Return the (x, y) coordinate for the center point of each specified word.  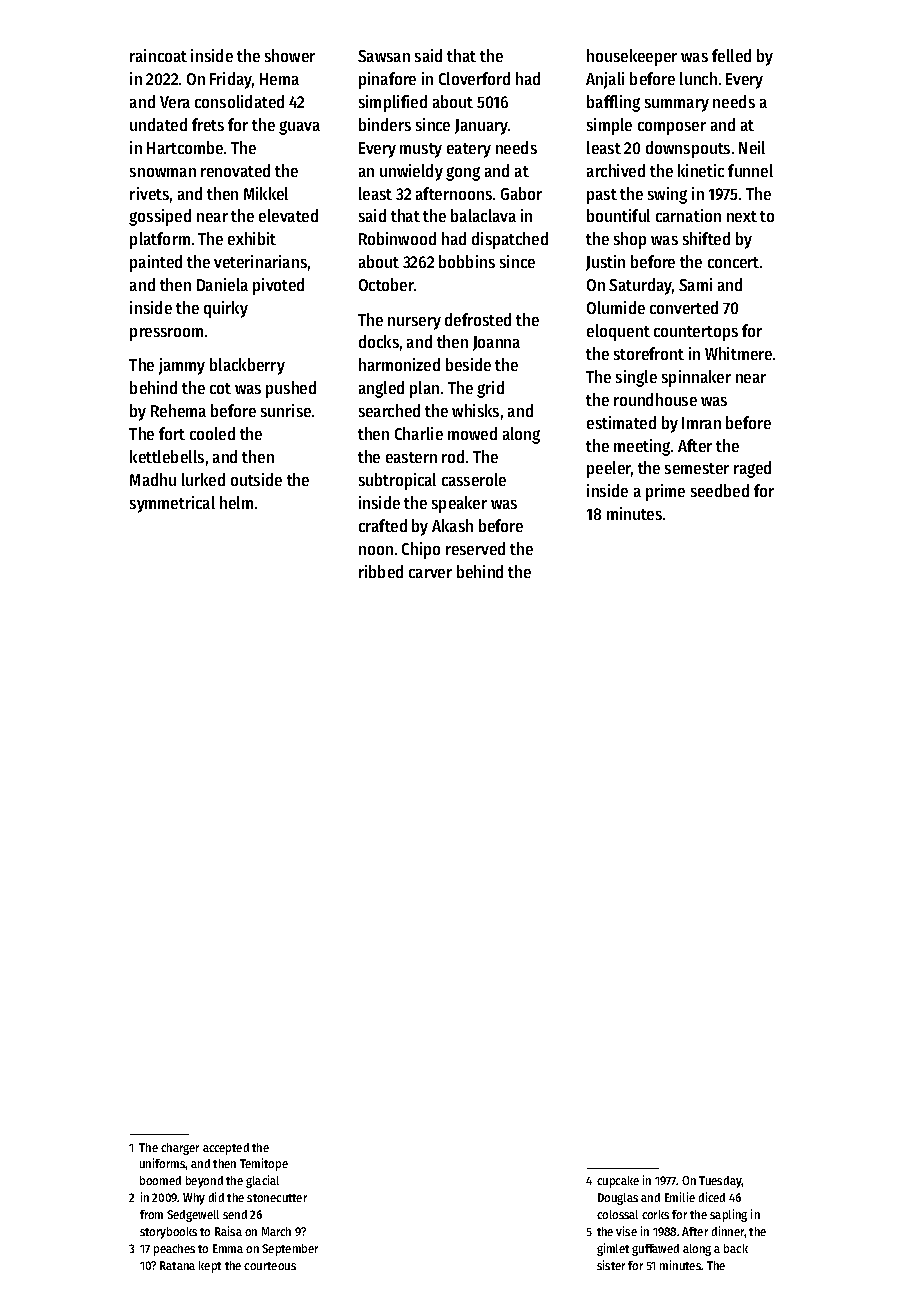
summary (677, 105)
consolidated (239, 101)
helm (236, 502)
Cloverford (474, 78)
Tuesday (720, 1182)
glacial (262, 1181)
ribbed (381, 571)
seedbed (720, 490)
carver (430, 573)
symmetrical (172, 504)
